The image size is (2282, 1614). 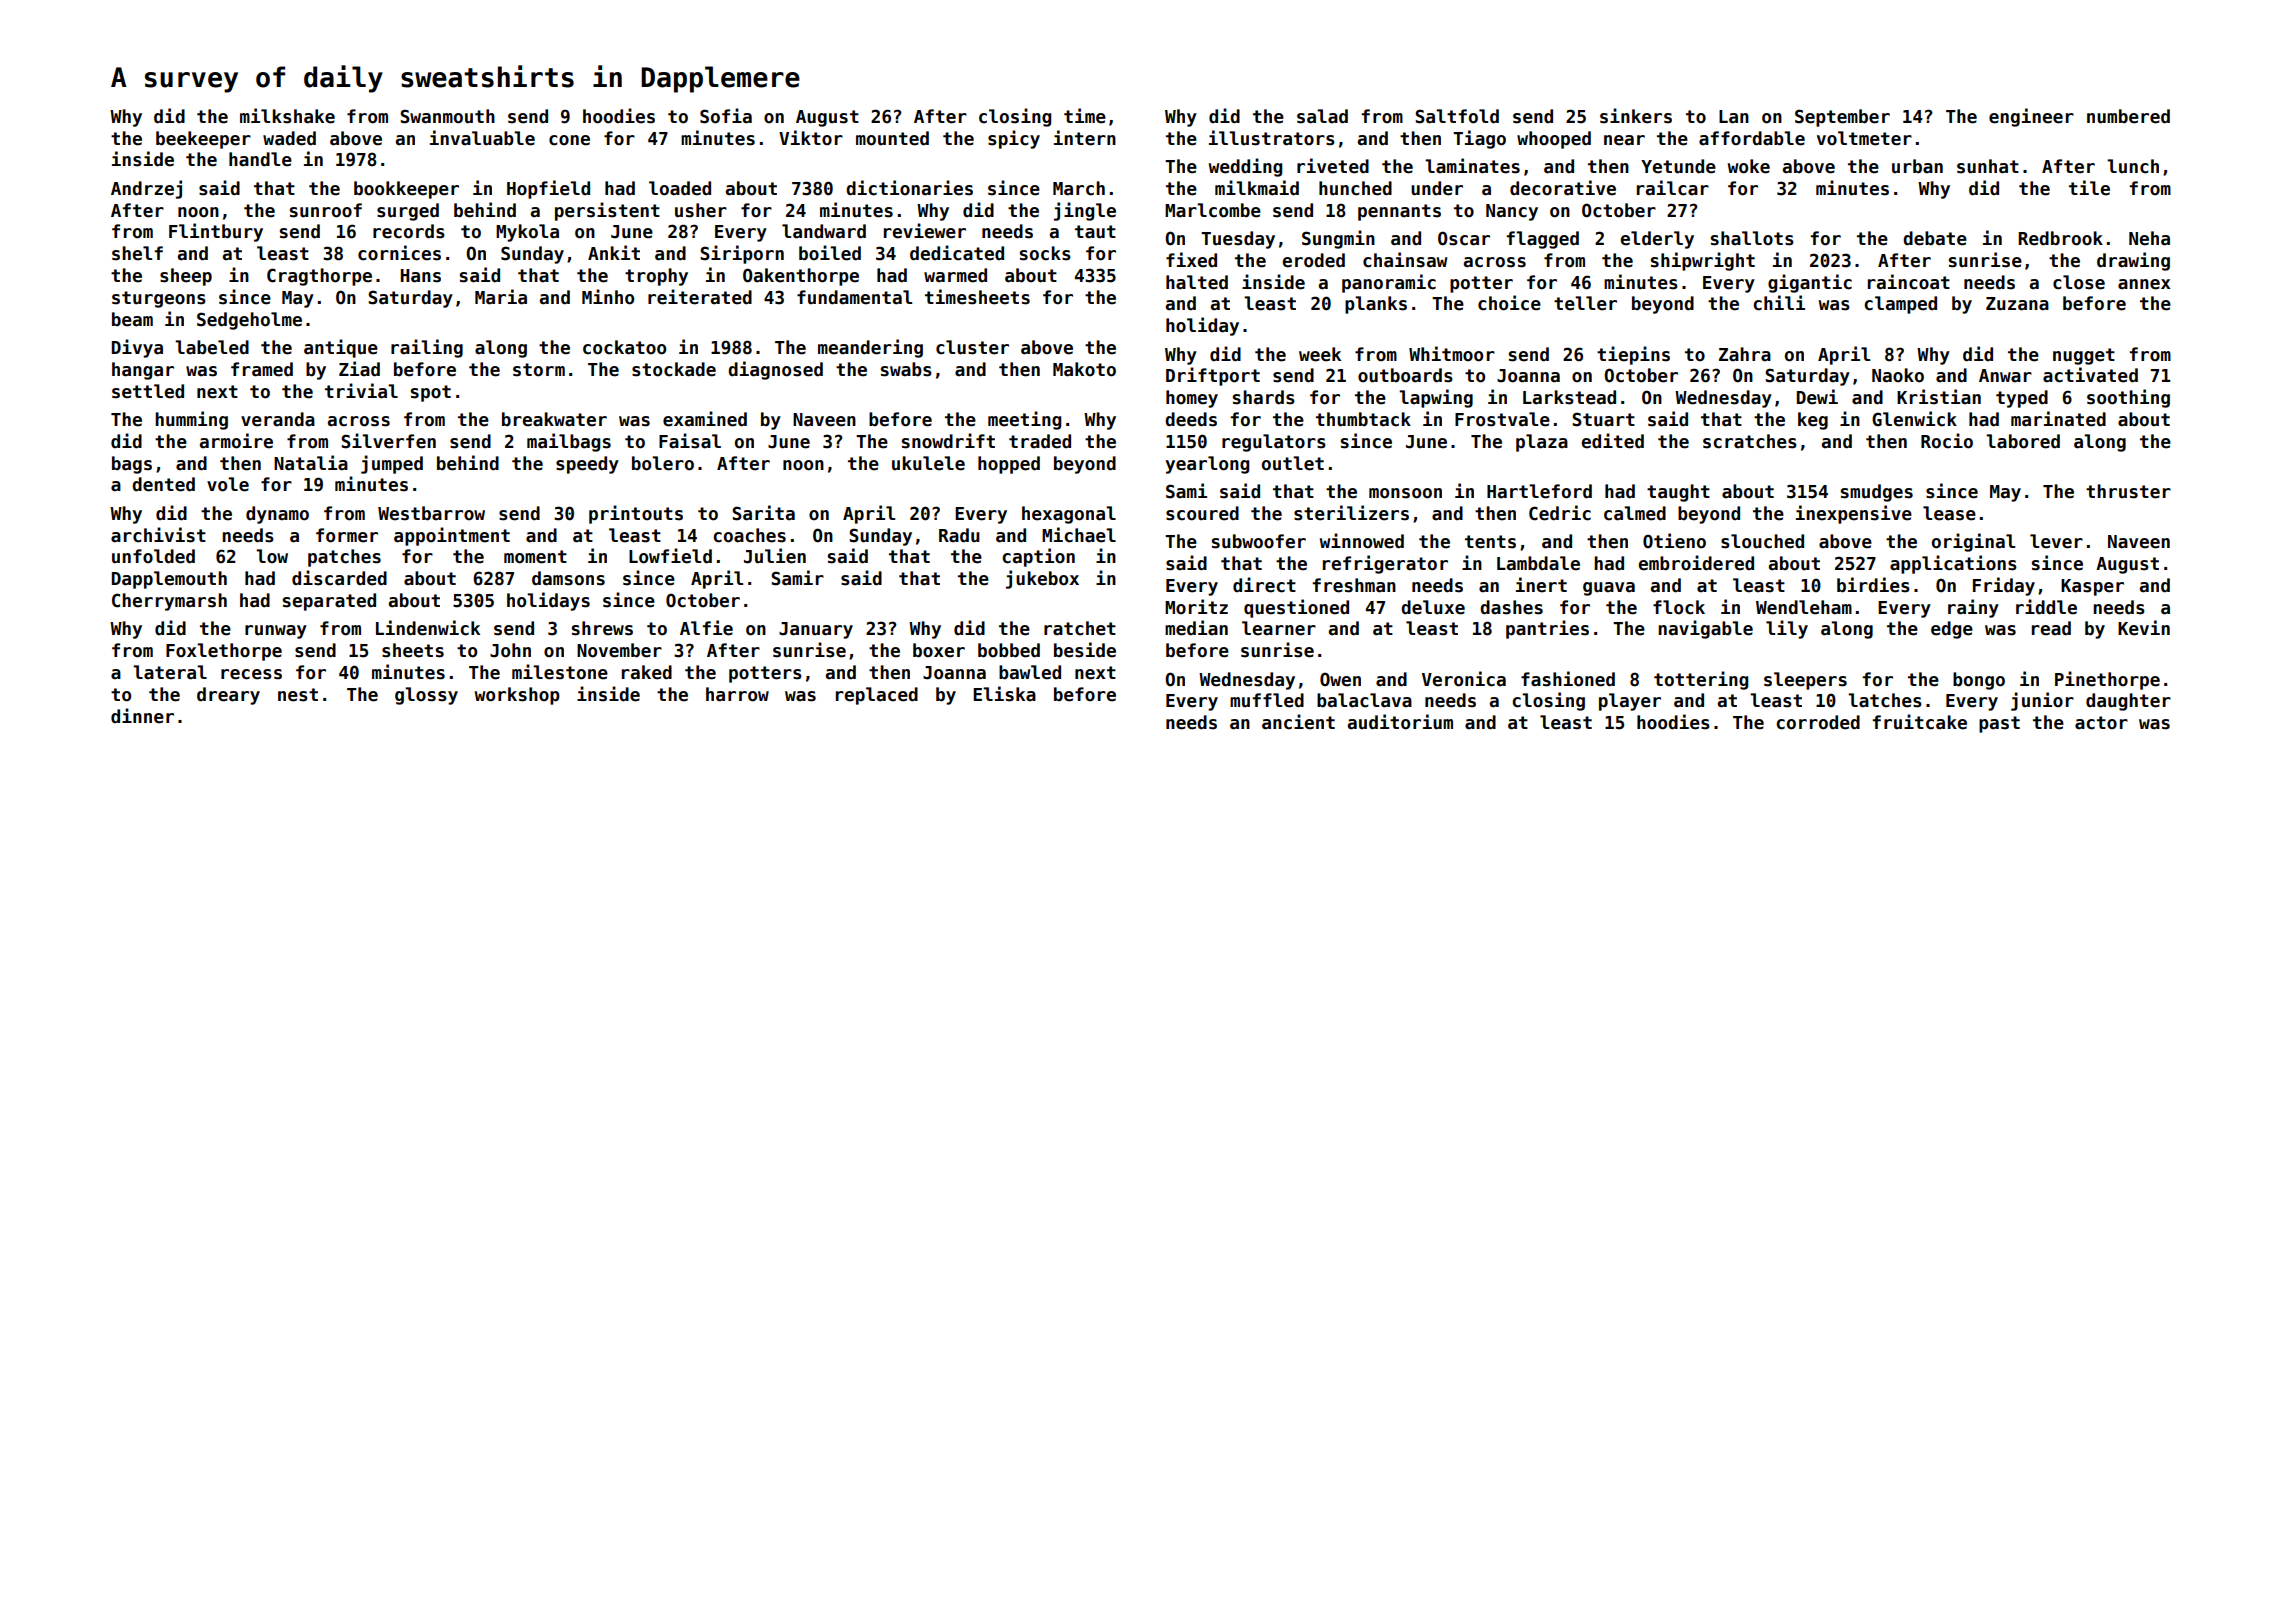 What do you see at coordinates (1779, 303) in the screenshot?
I see `chili` at bounding box center [1779, 303].
